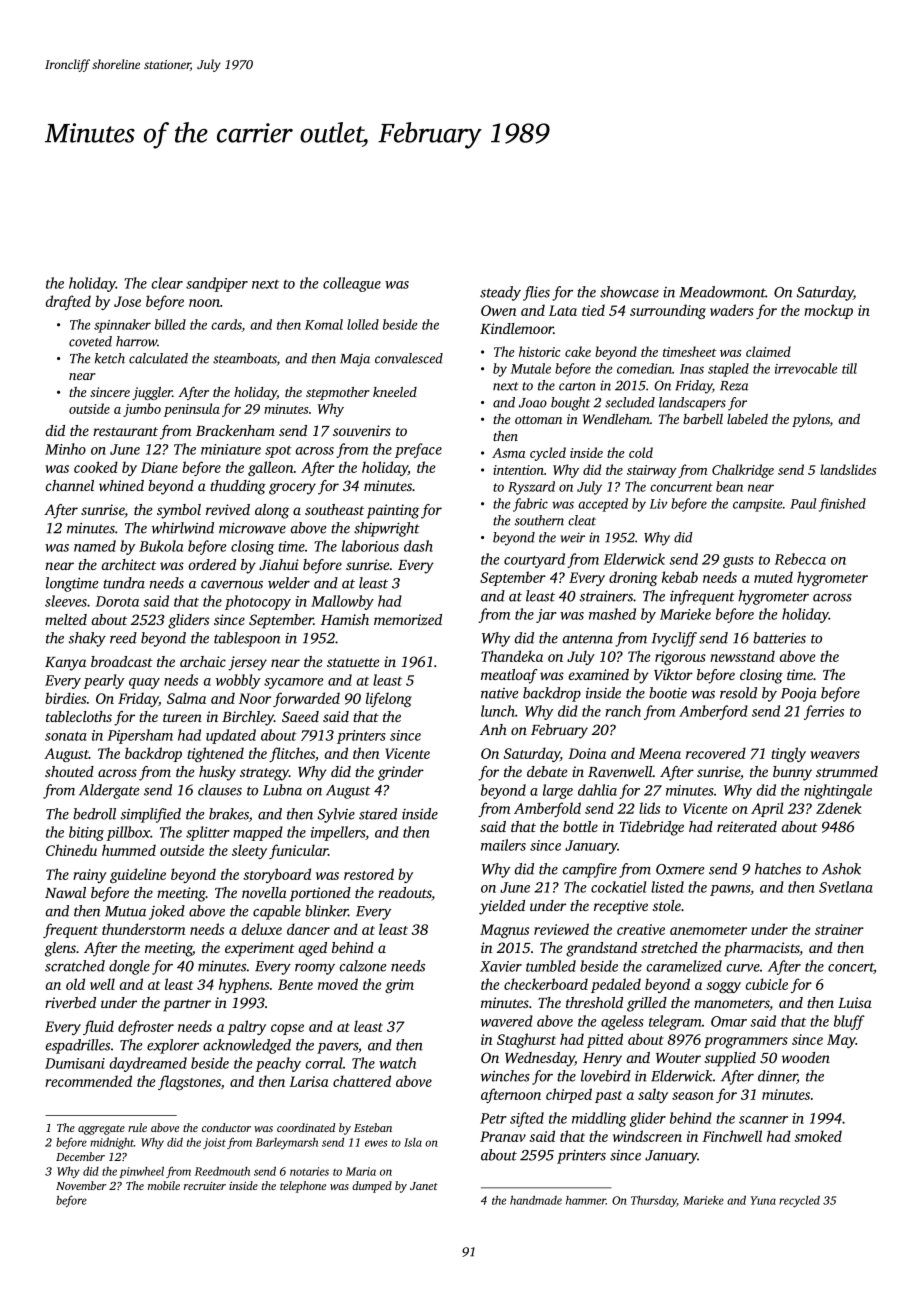  What do you see at coordinates (692, 369) in the image?
I see `Inas` at bounding box center [692, 369].
